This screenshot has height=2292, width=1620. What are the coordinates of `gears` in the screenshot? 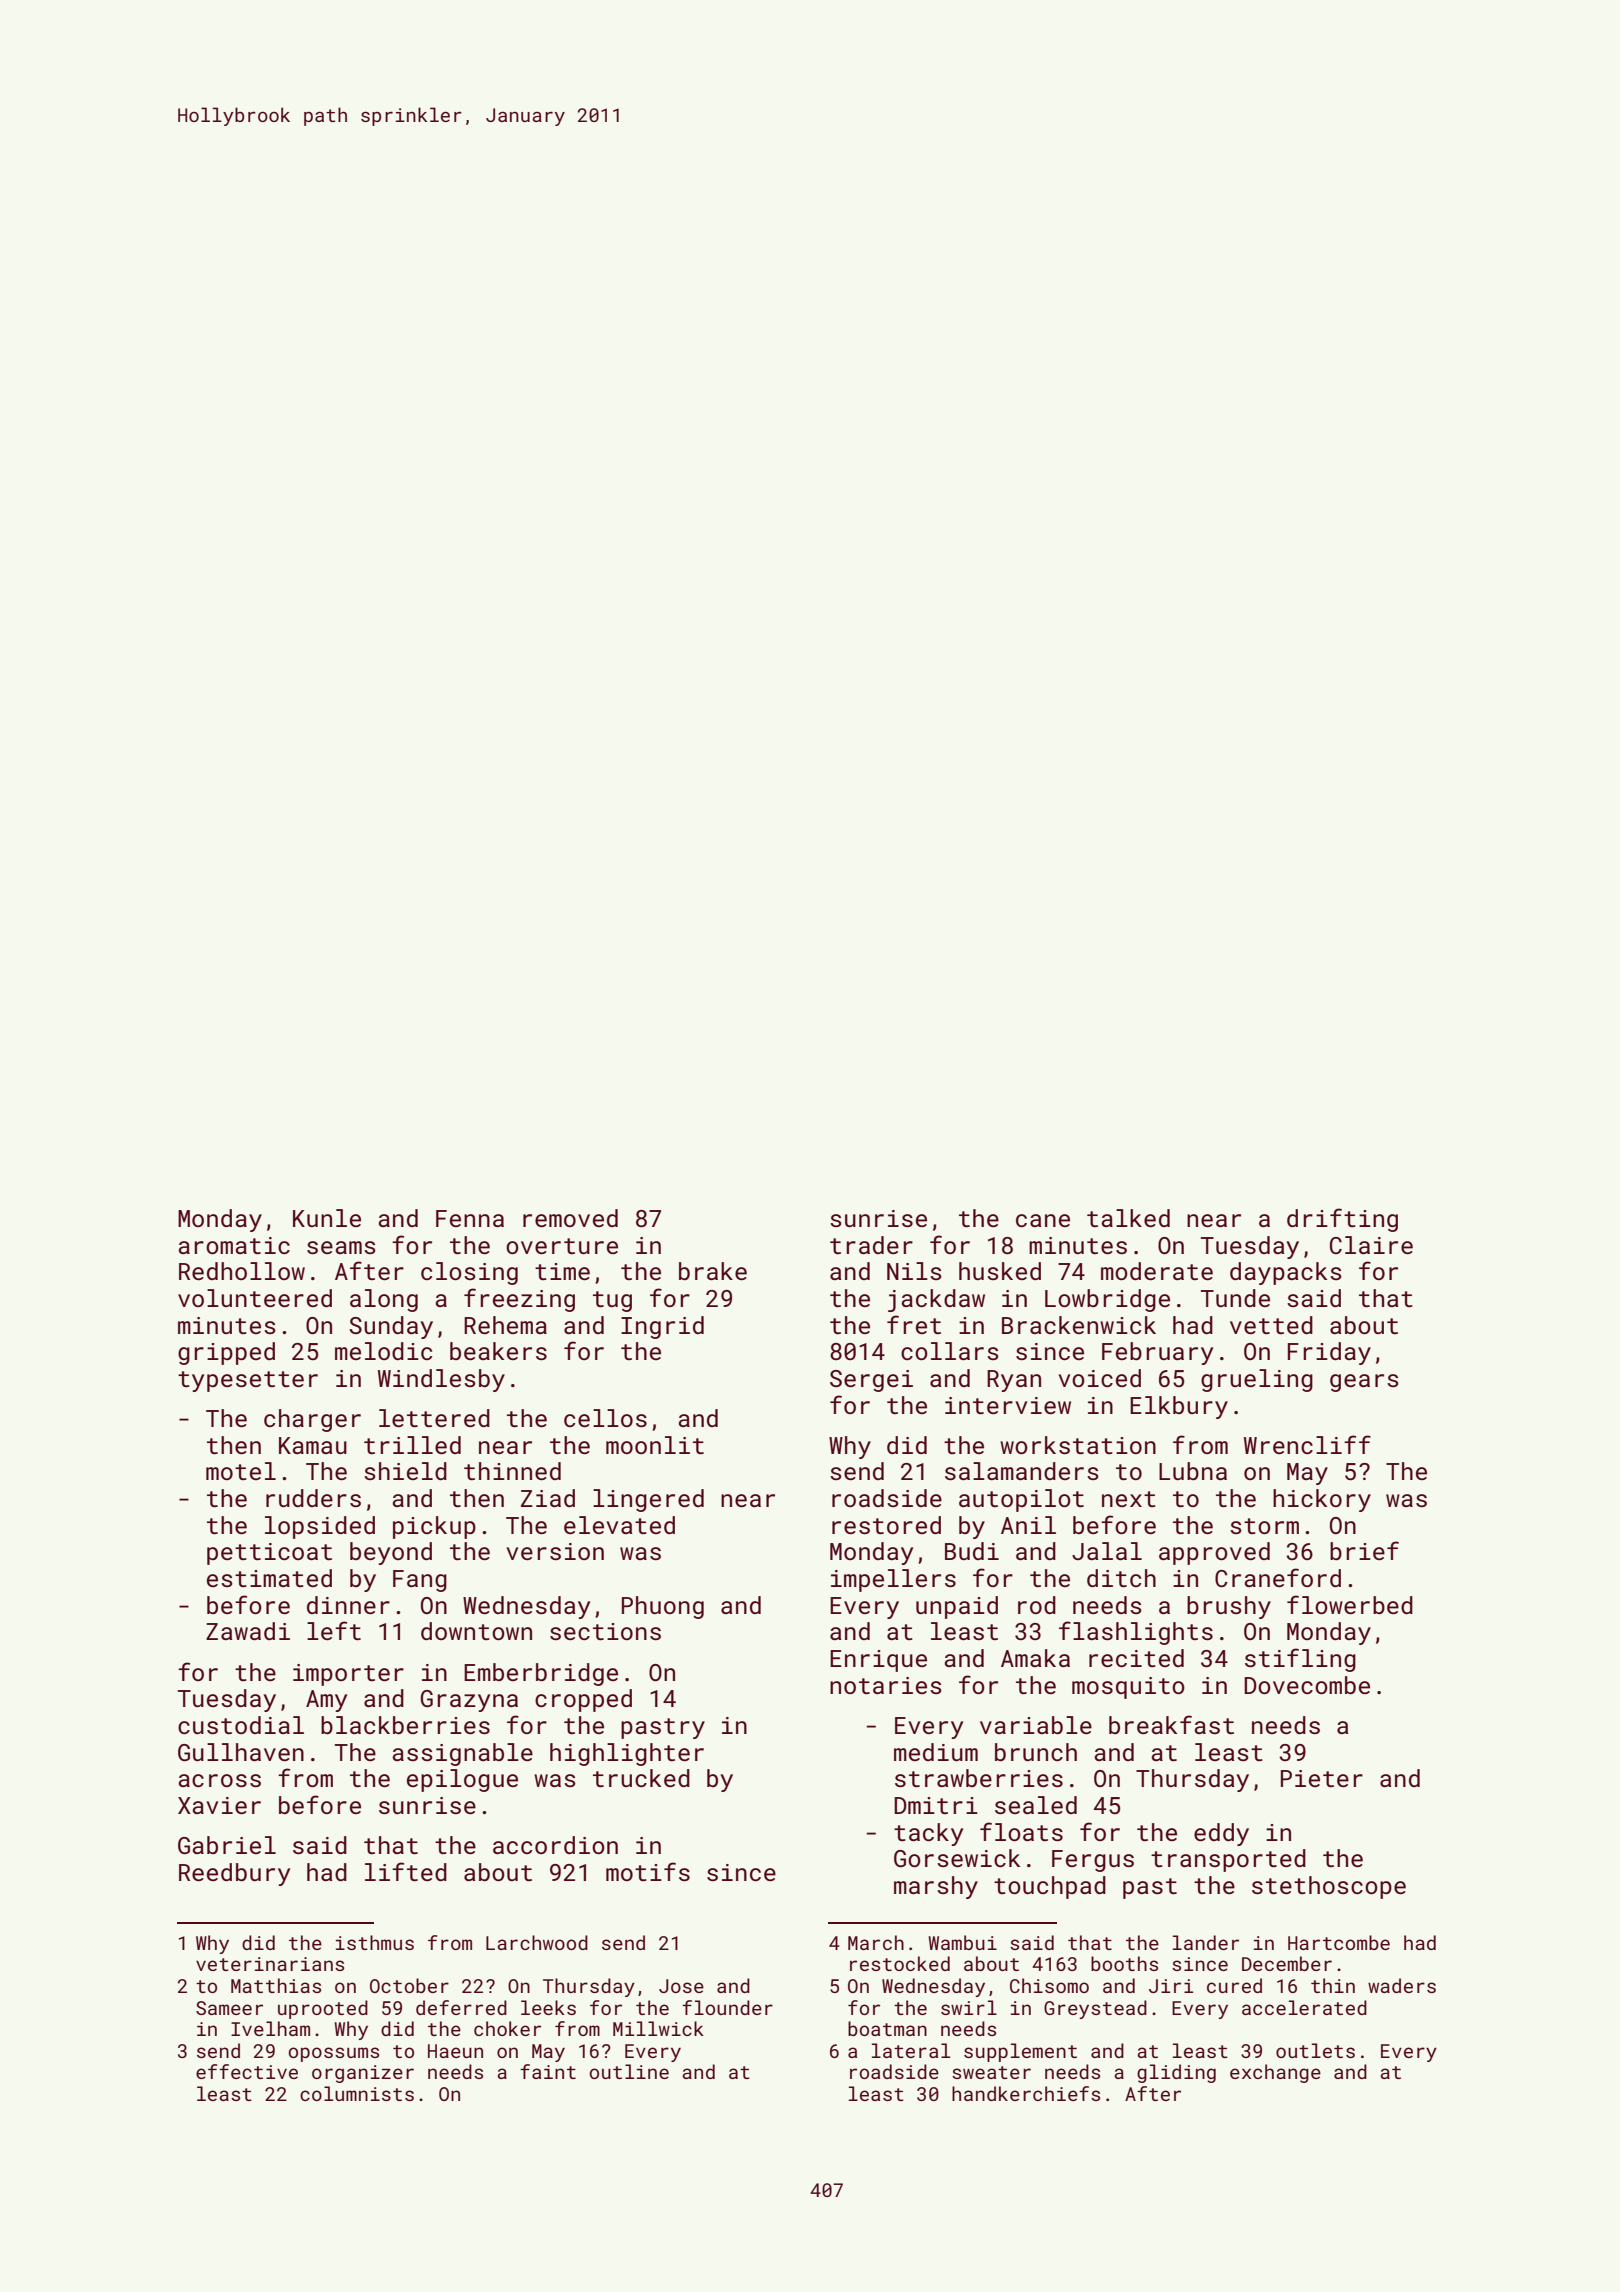 It's located at (1364, 1383).
